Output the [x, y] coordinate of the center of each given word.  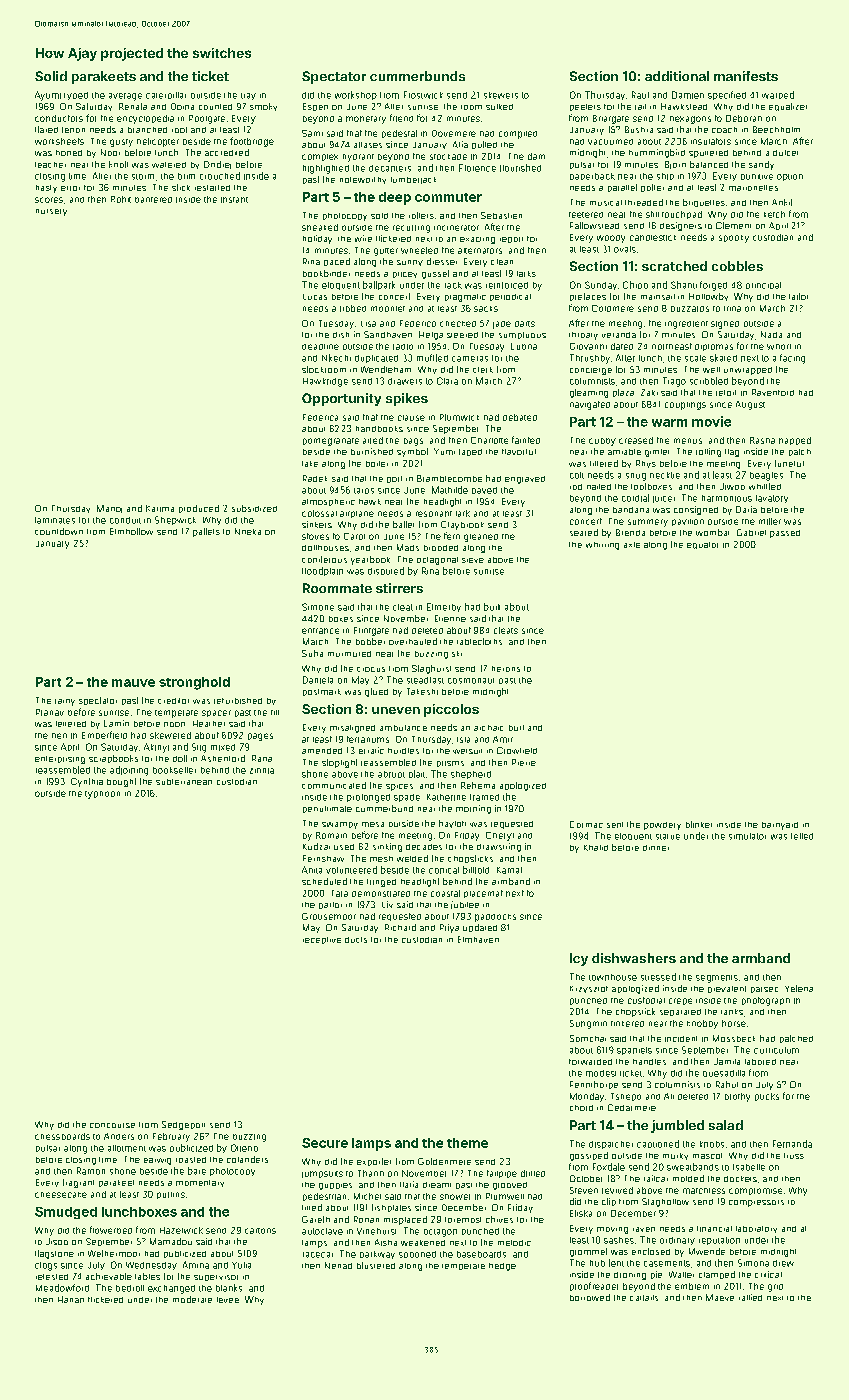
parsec [764, 990]
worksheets [59, 141]
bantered [153, 200]
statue [668, 837]
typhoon [102, 795]
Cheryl [500, 836]
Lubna [524, 346]
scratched [674, 266]
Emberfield [104, 735]
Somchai [588, 1038]
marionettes [753, 188]
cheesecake [61, 1195]
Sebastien [501, 215]
